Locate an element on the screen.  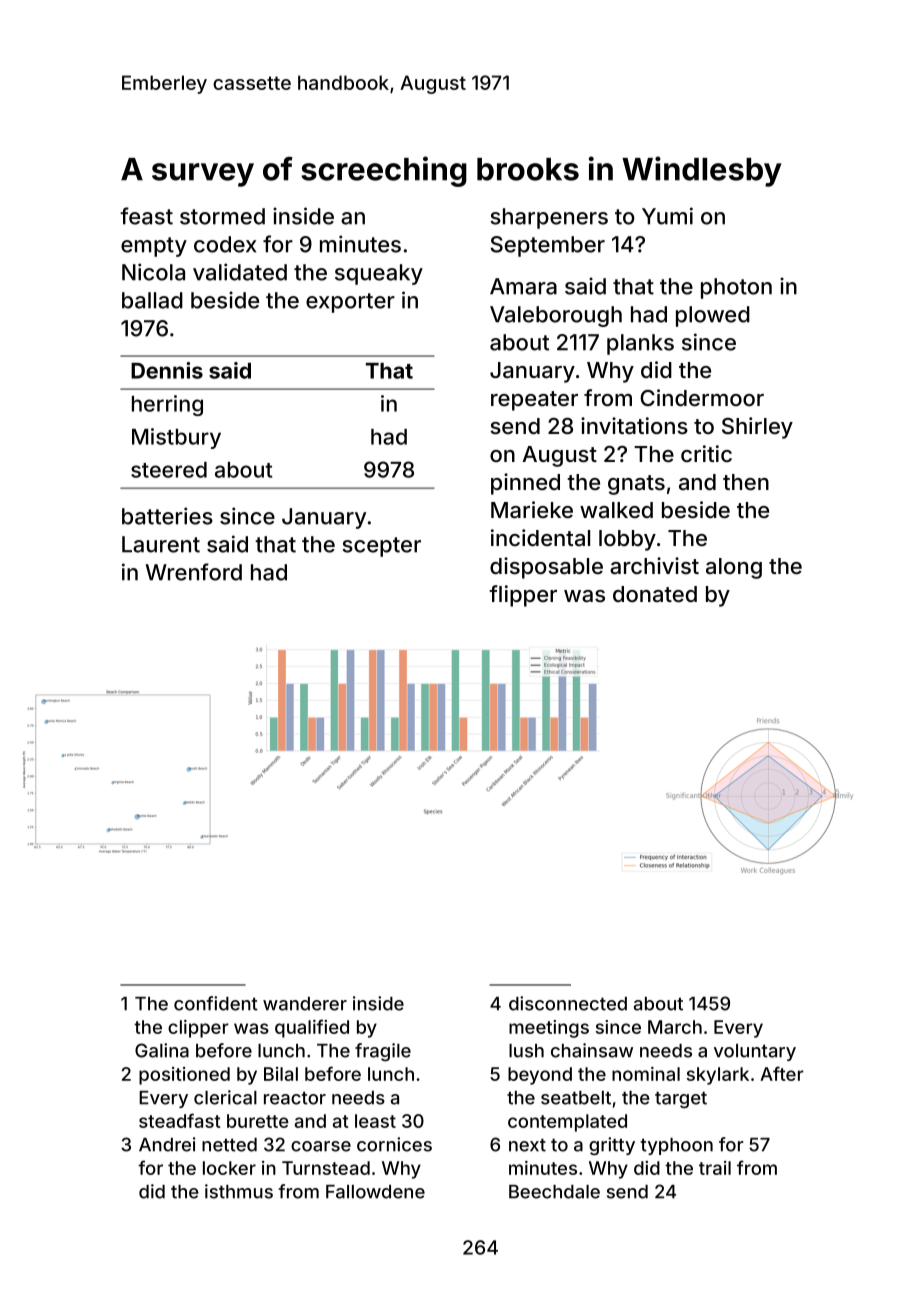
confident is located at coordinates (216, 1003).
